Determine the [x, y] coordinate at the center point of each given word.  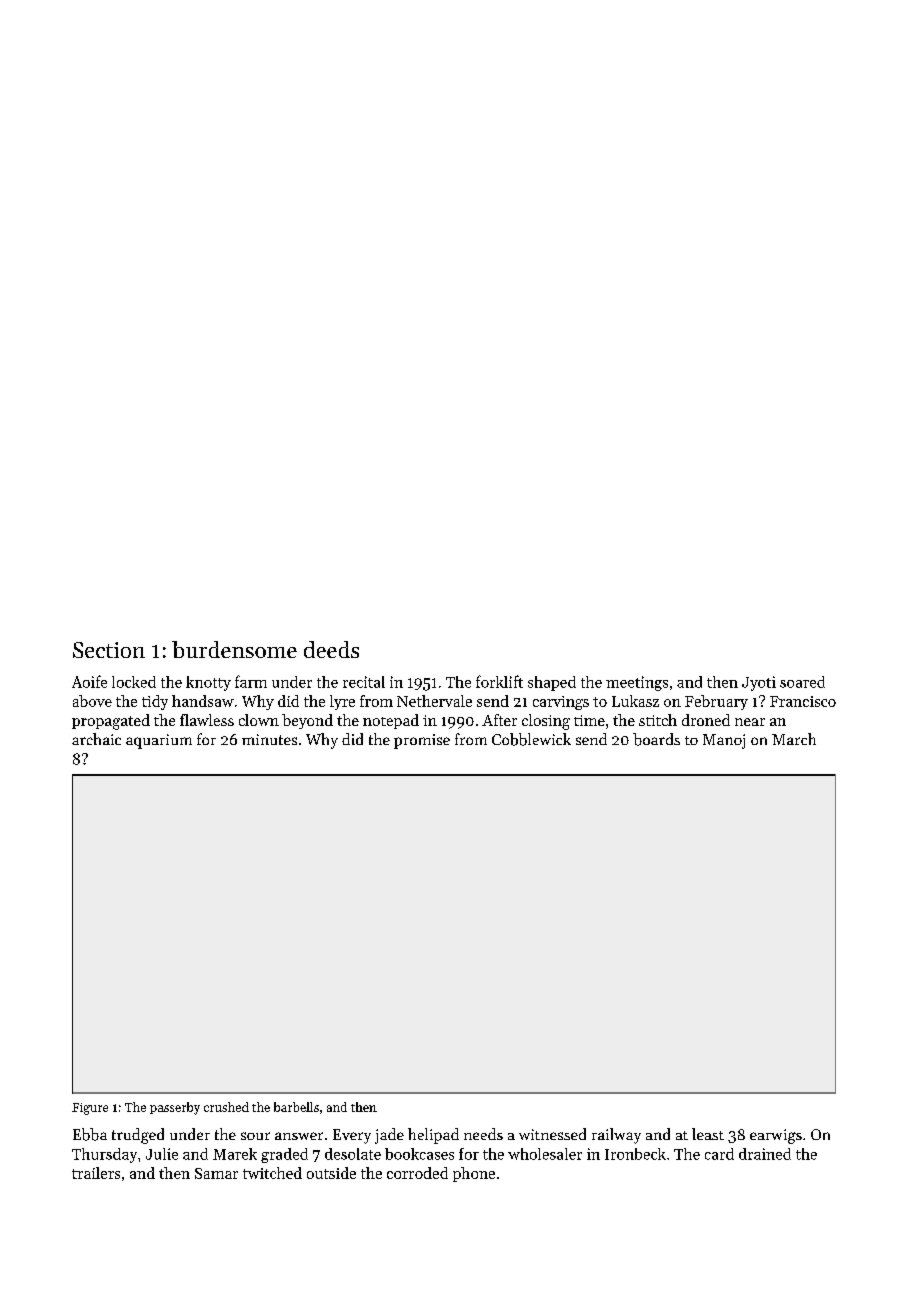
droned [706, 720]
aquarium [159, 741]
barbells [296, 1107]
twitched [272, 1173]
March [794, 739]
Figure [90, 1109]
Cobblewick [531, 739]
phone [474, 1174]
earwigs [776, 1136]
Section [109, 650]
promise [422, 741]
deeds [331, 649]
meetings [637, 683]
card [719, 1154]
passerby [175, 1108]
